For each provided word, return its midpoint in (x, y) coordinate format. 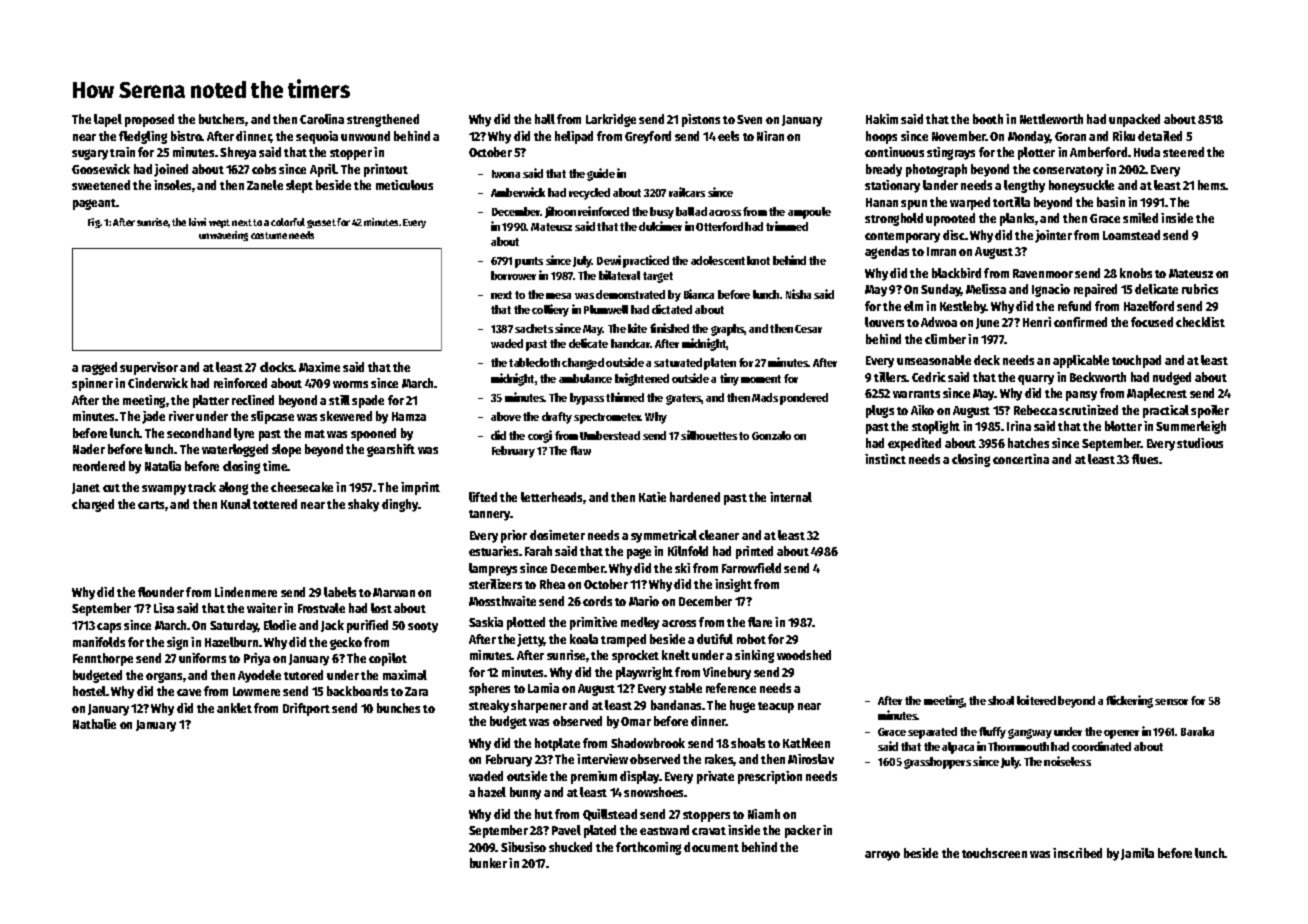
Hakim (882, 119)
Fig (94, 223)
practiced (646, 261)
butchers (222, 120)
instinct (885, 459)
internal (791, 497)
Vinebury (727, 673)
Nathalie (94, 724)
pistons (701, 120)
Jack (332, 626)
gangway (1030, 734)
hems (1212, 185)
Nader (89, 449)
